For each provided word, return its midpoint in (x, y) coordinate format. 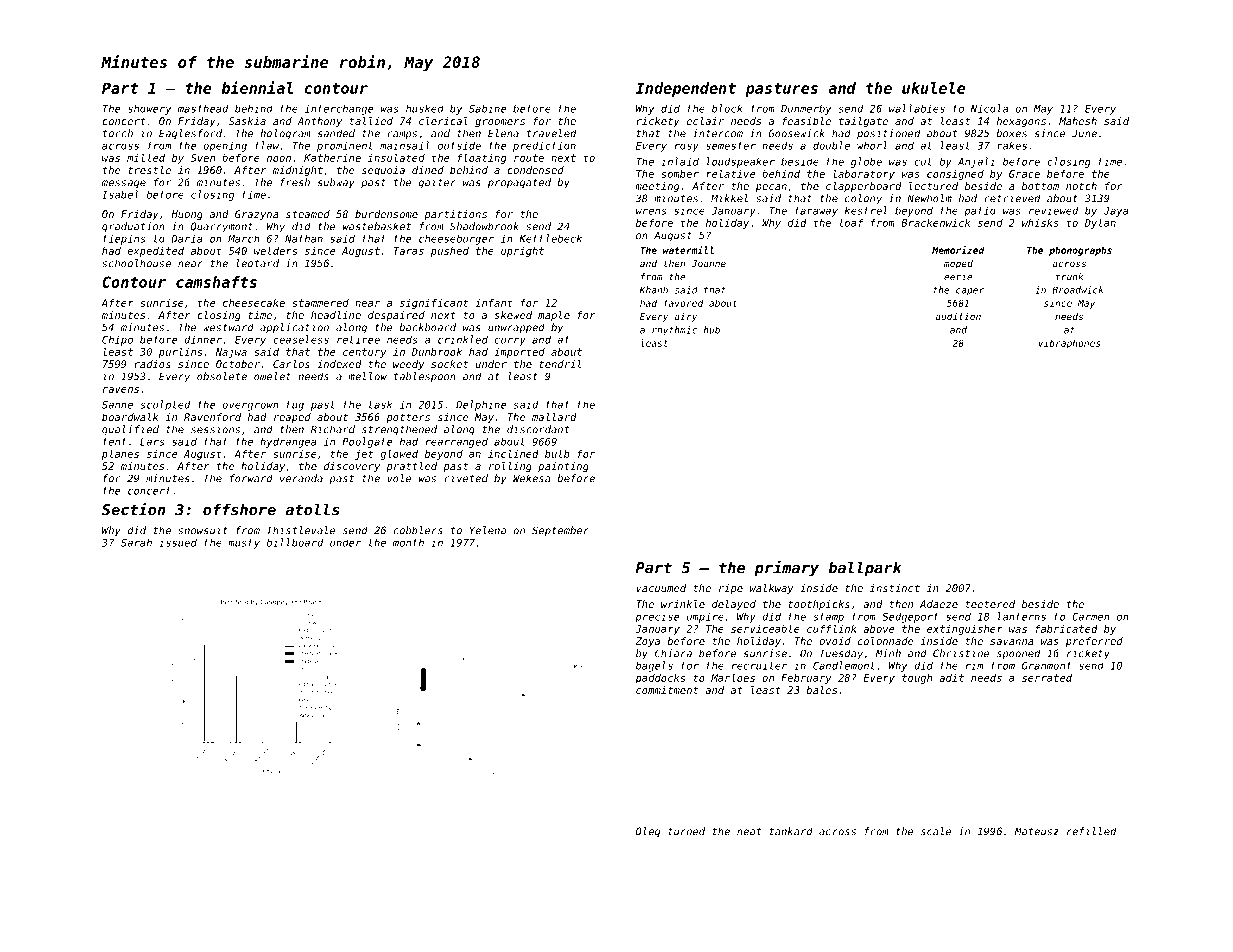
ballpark (865, 569)
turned (686, 831)
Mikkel (729, 198)
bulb (557, 453)
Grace (1024, 174)
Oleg (648, 832)
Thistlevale (301, 530)
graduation (133, 227)
